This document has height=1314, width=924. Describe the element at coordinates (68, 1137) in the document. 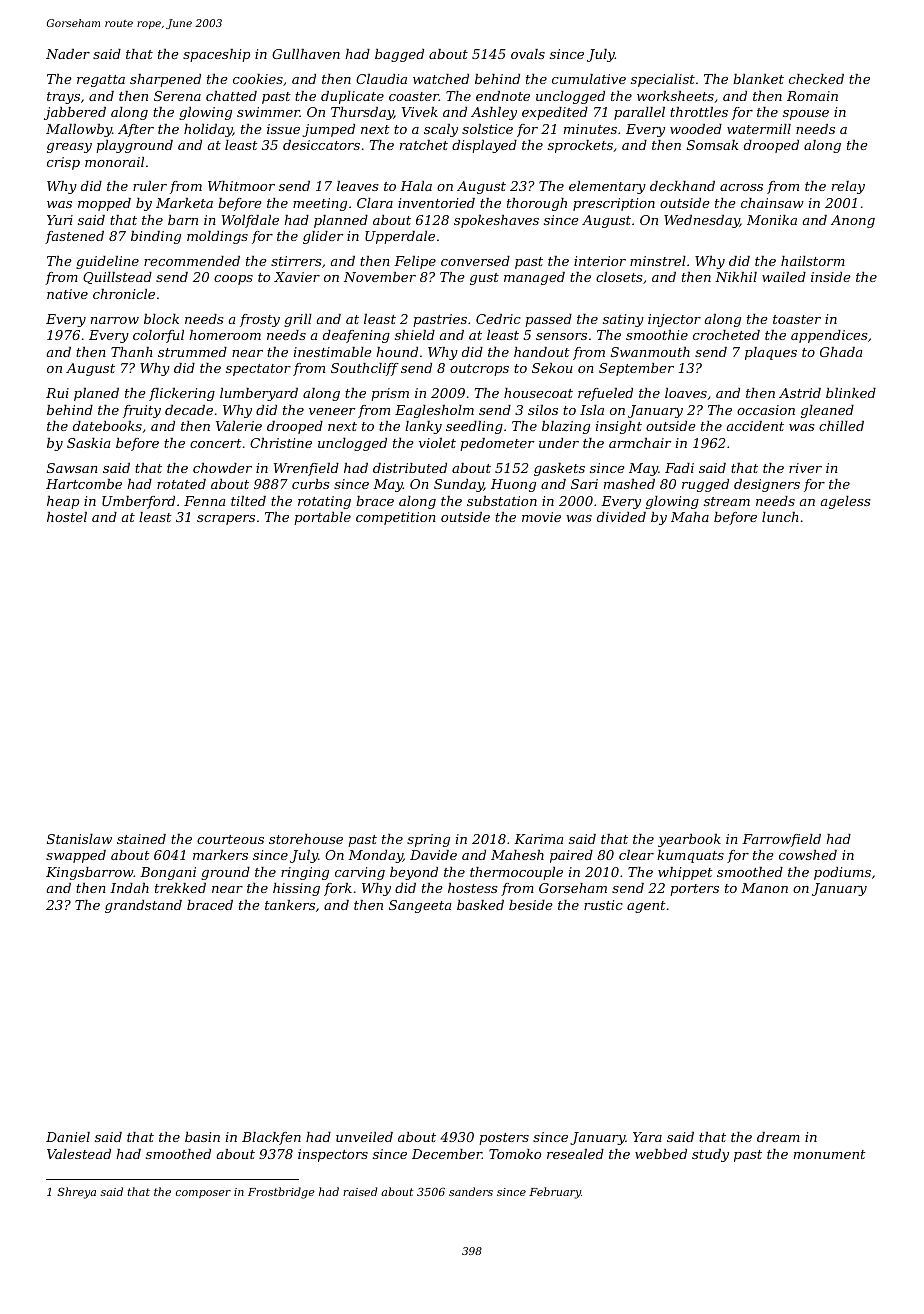

I see `Daniel` at that location.
